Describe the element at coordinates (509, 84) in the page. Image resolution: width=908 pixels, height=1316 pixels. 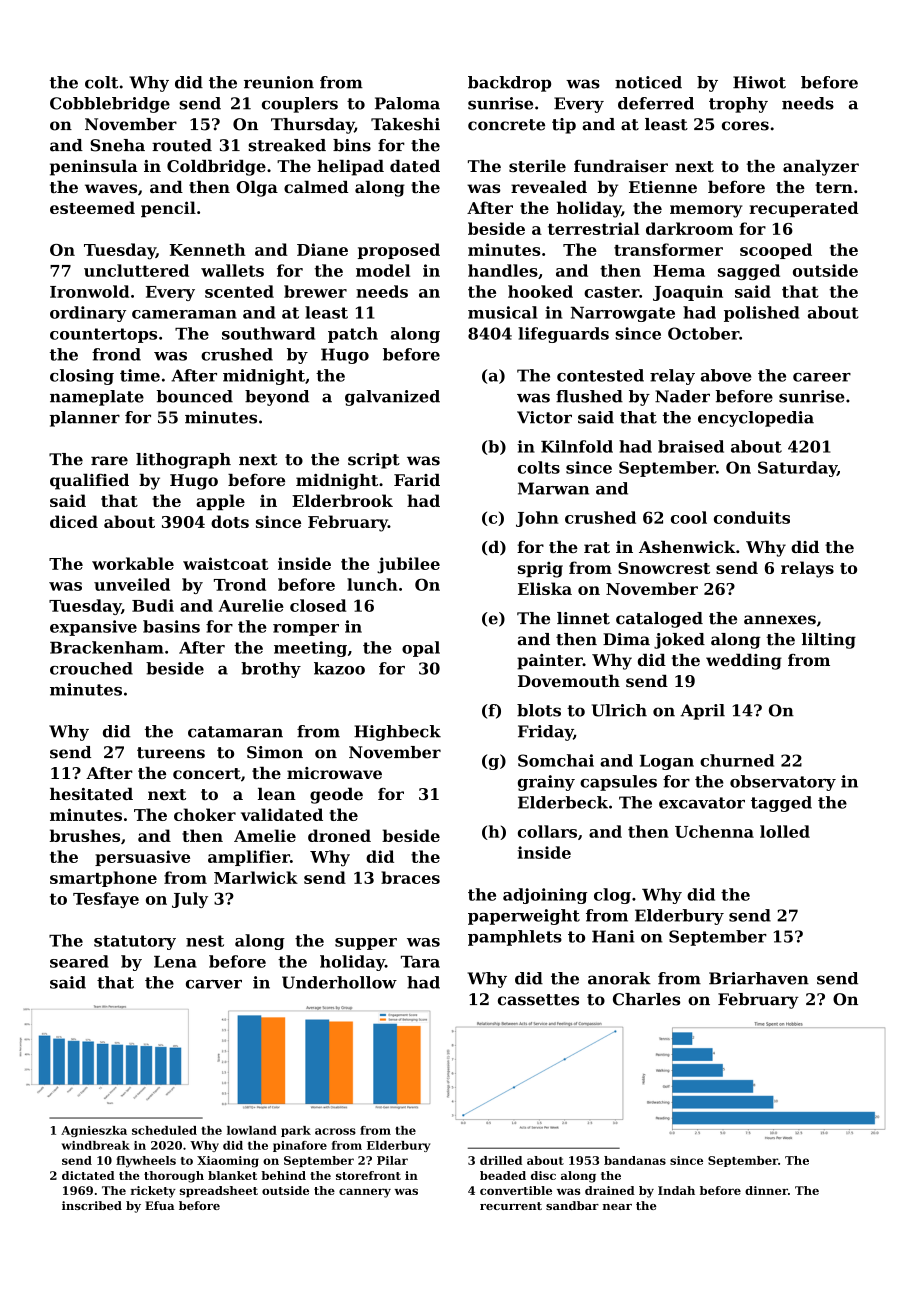
I see `backdrop` at that location.
